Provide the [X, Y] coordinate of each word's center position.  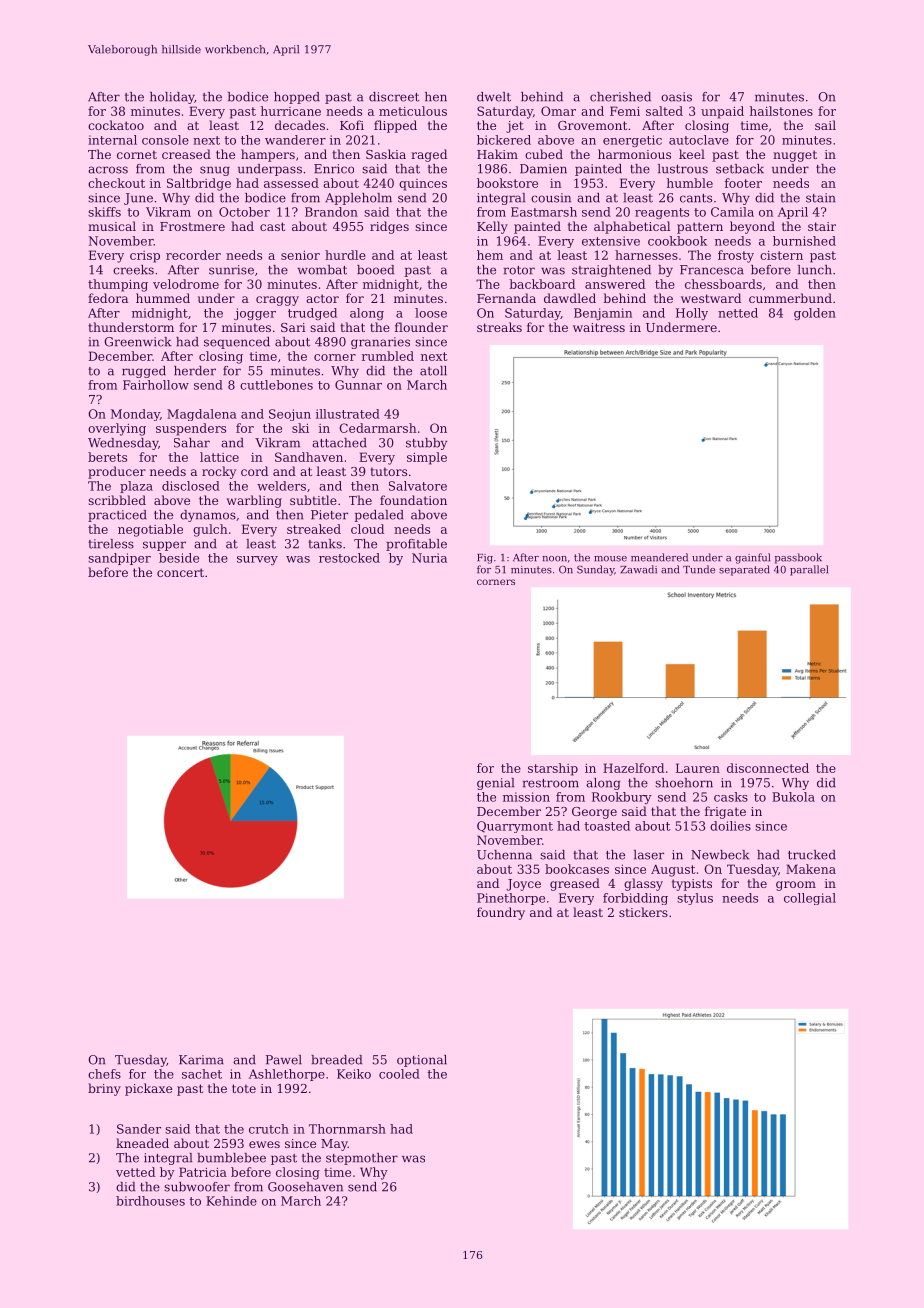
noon [554, 559]
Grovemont [592, 125]
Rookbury [622, 798]
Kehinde [231, 1201]
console [165, 140]
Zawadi [638, 569]
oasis [676, 97]
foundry [501, 913]
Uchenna [504, 855]
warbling [254, 501]
